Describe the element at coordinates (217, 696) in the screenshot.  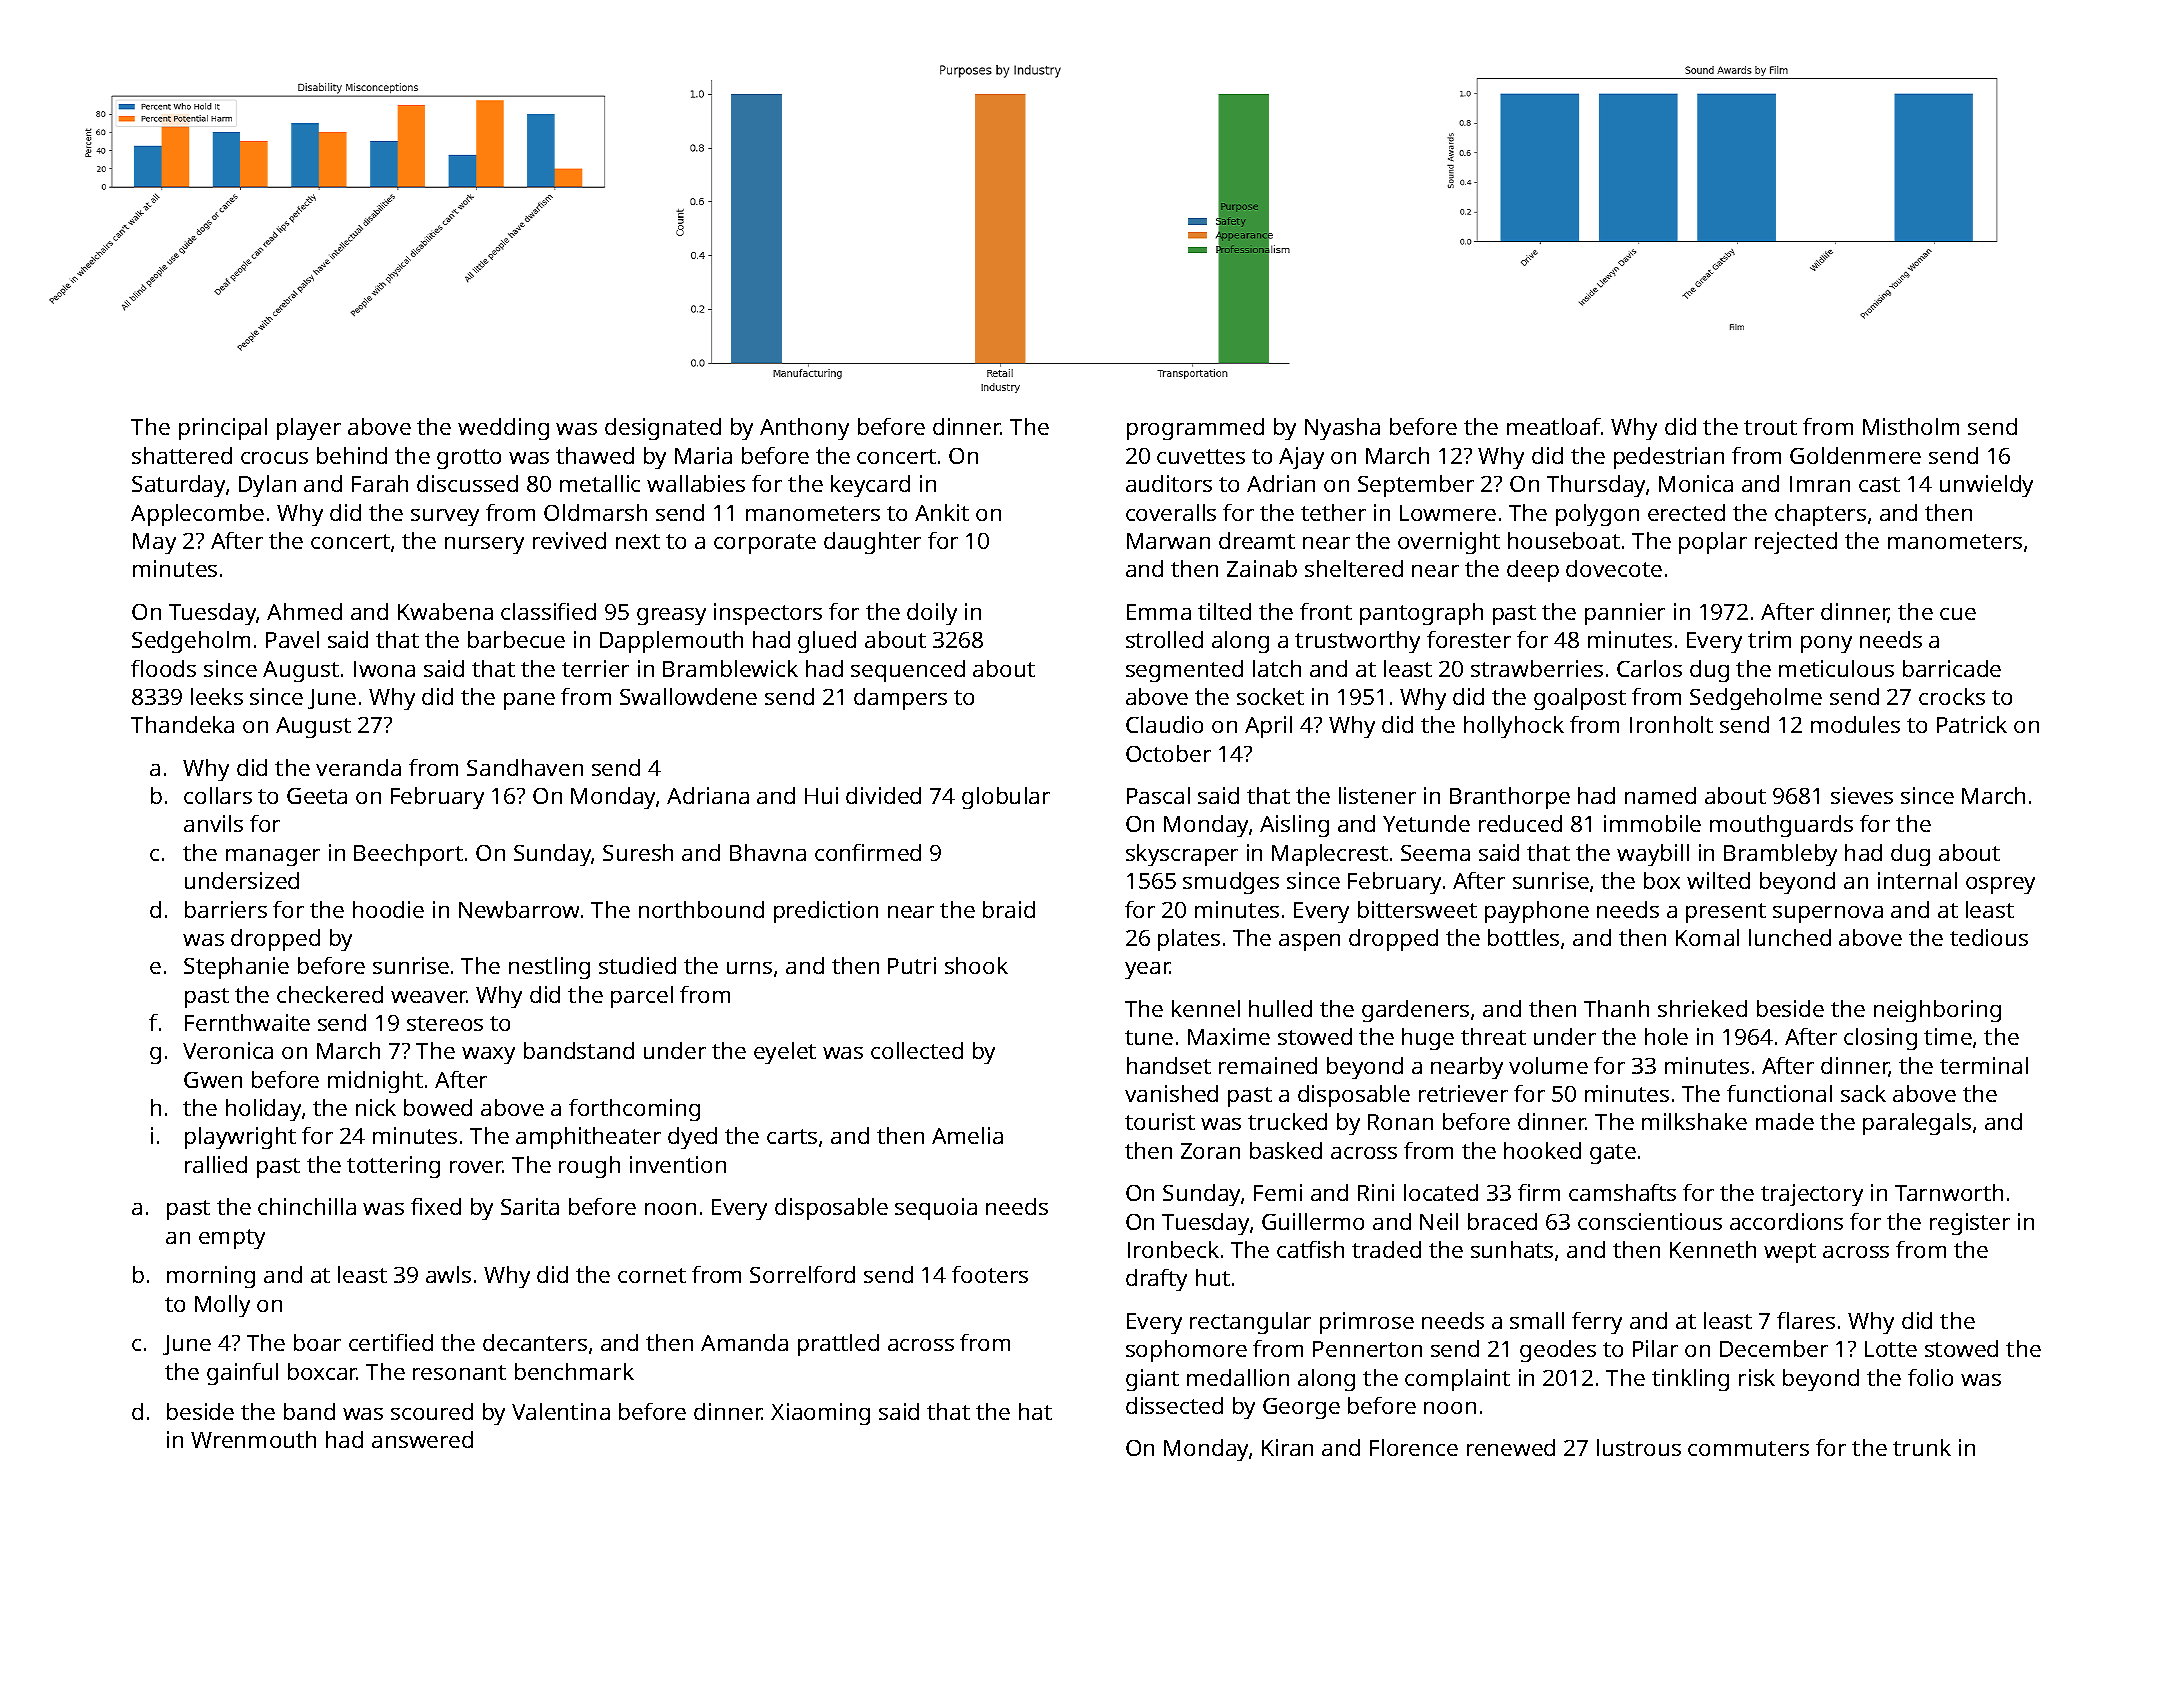
I see `leeks` at that location.
